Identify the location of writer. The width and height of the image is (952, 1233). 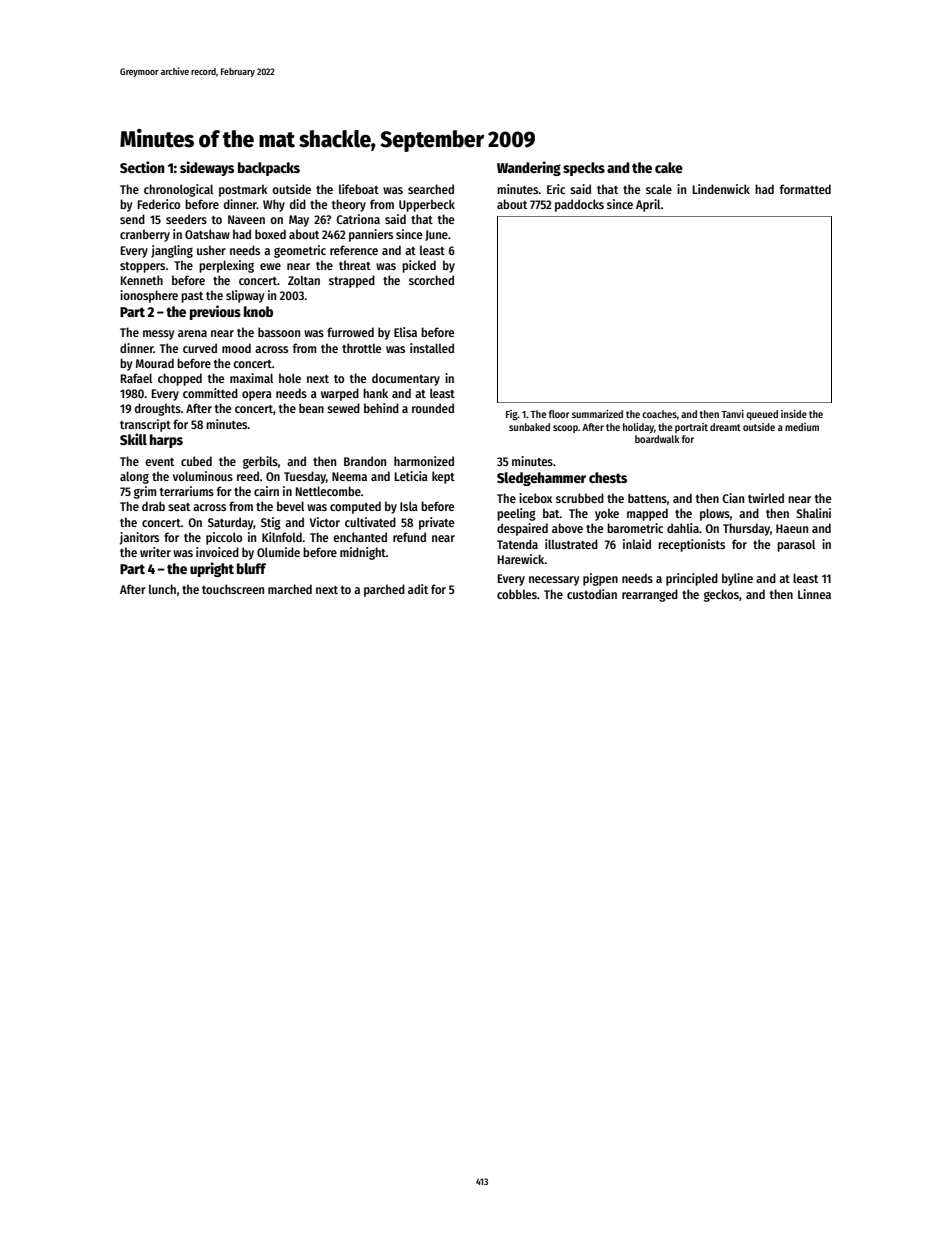
(155, 552).
